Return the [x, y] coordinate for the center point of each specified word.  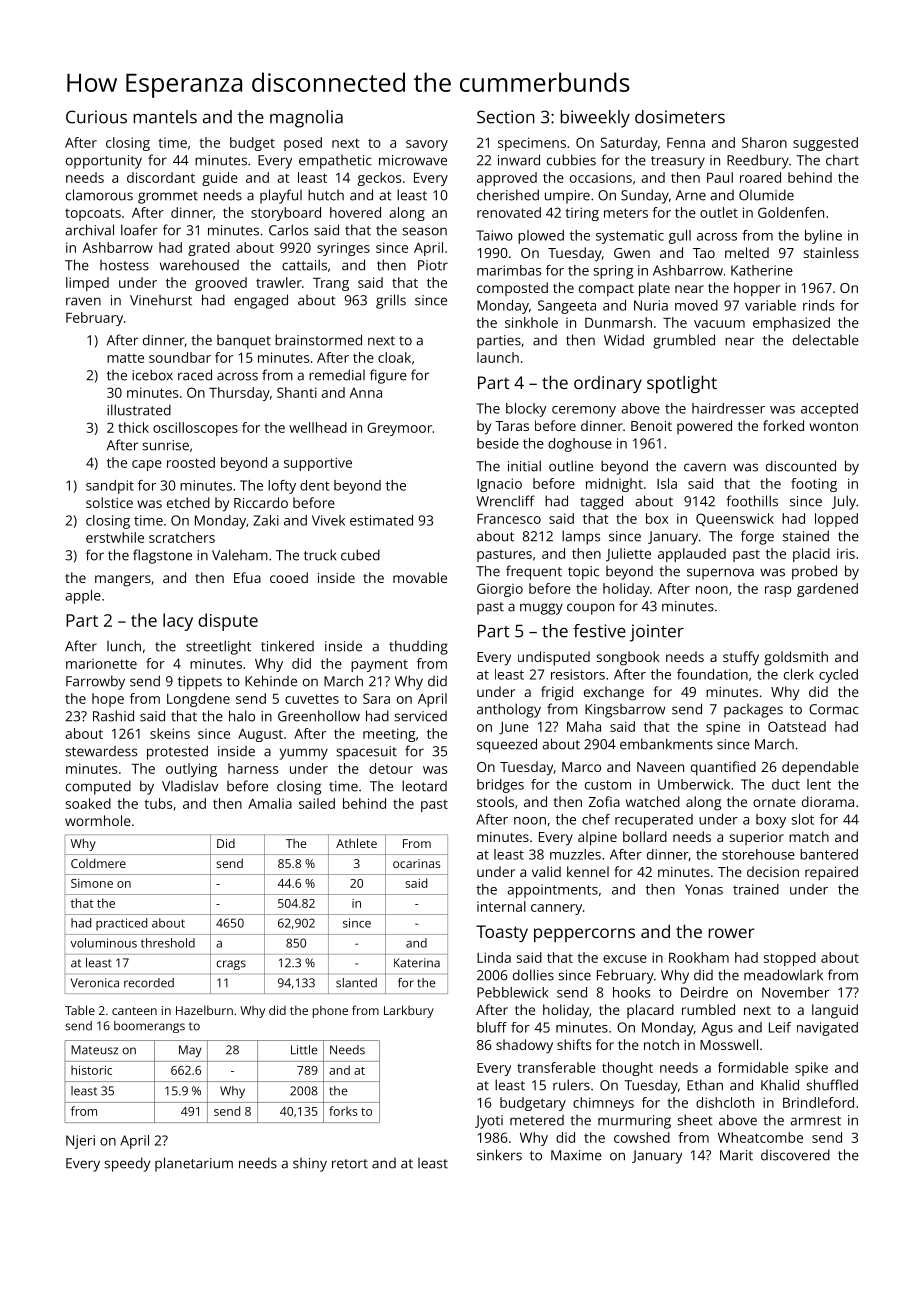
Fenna [686, 143]
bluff [492, 1027]
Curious [96, 117]
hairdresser [728, 408]
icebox [152, 375]
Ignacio [499, 485]
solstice [109, 502]
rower [731, 933]
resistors [578, 674]
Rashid [113, 716]
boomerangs [149, 1027]
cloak [394, 357]
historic [91, 1070]
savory [427, 145]
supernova [720, 574]
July [844, 502]
